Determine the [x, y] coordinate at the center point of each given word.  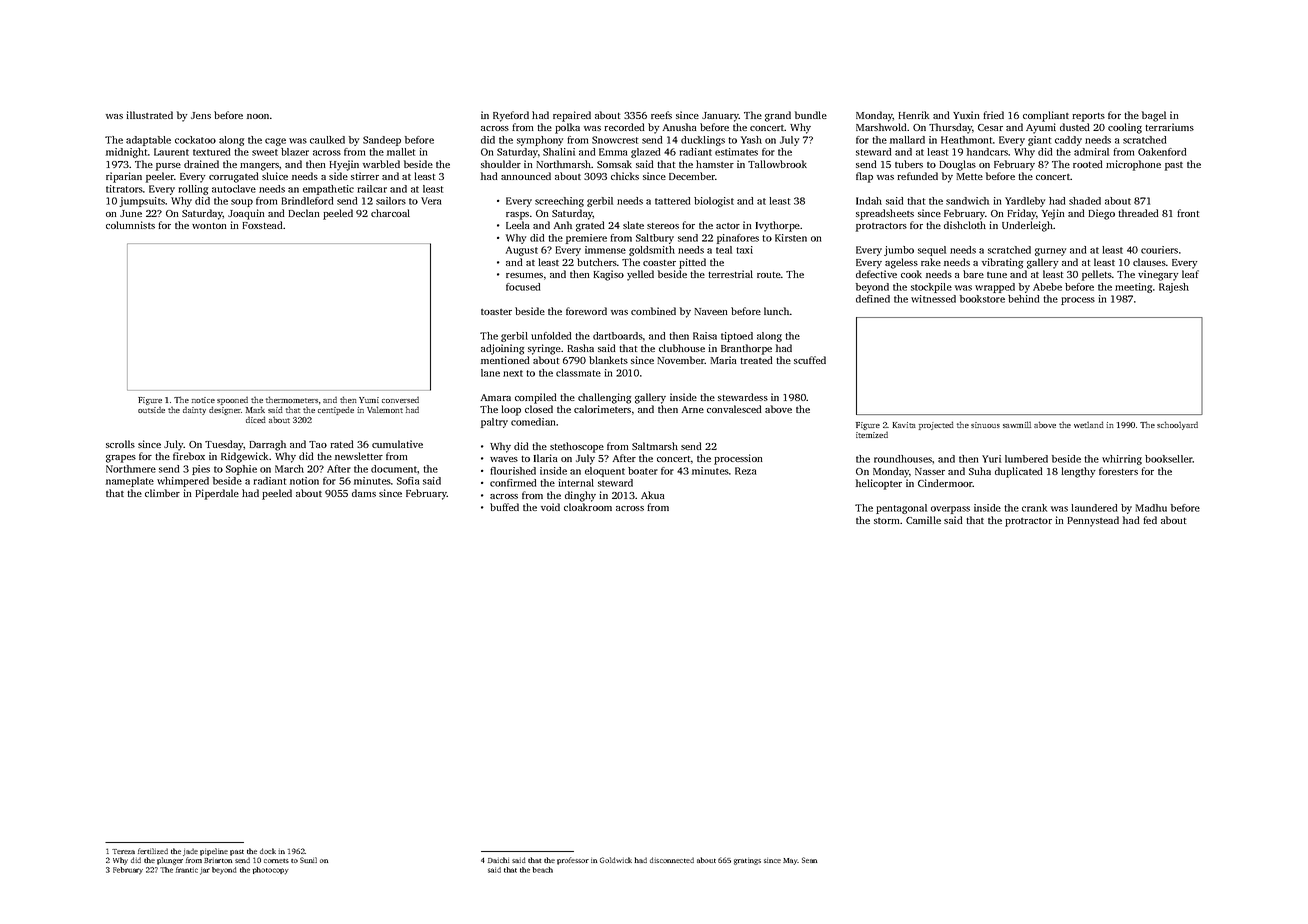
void [550, 507]
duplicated [1019, 472]
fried [993, 115]
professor [573, 861]
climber [162, 493]
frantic [187, 870]
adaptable [148, 141]
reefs [661, 115]
